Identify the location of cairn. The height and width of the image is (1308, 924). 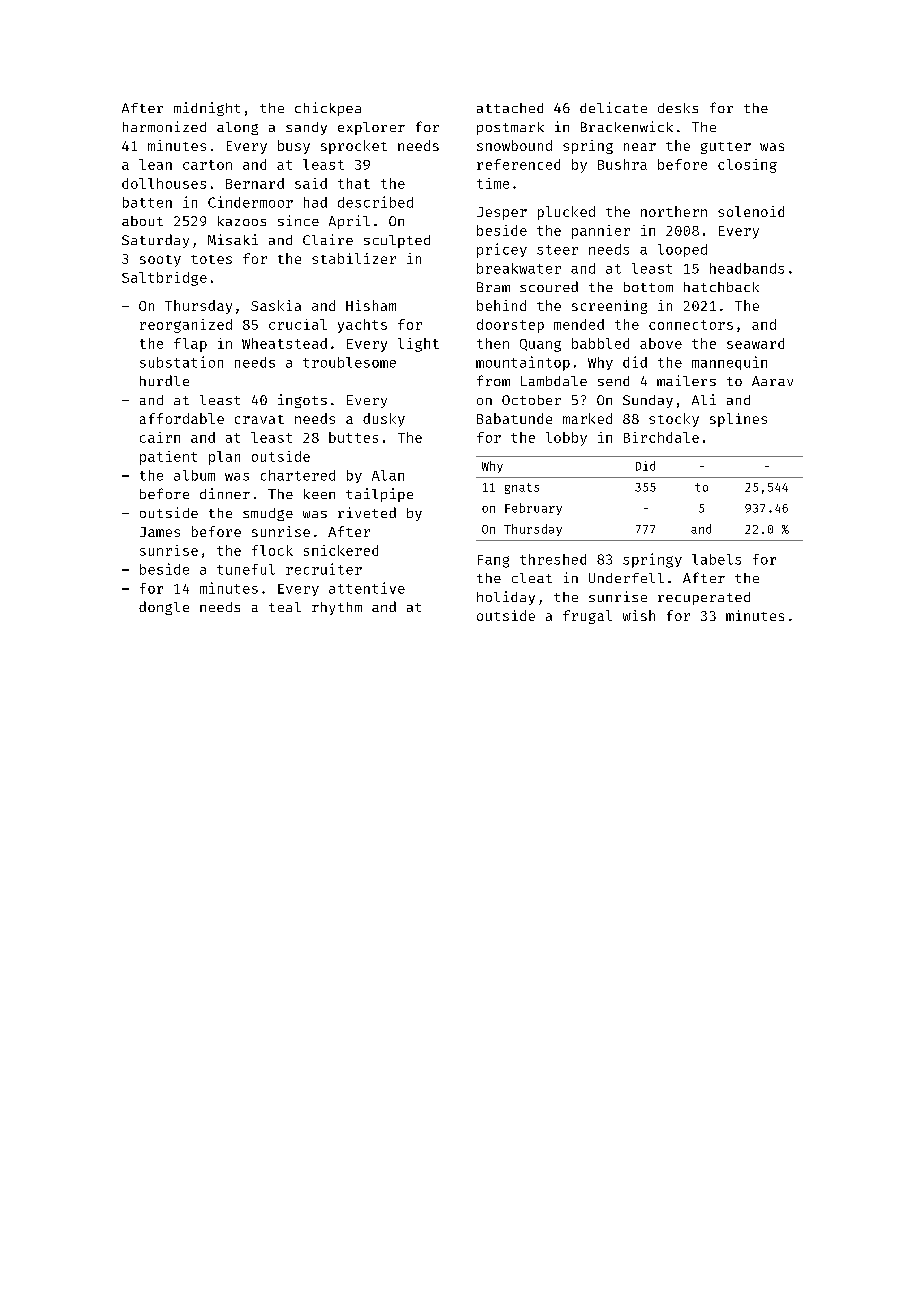
(160, 437).
